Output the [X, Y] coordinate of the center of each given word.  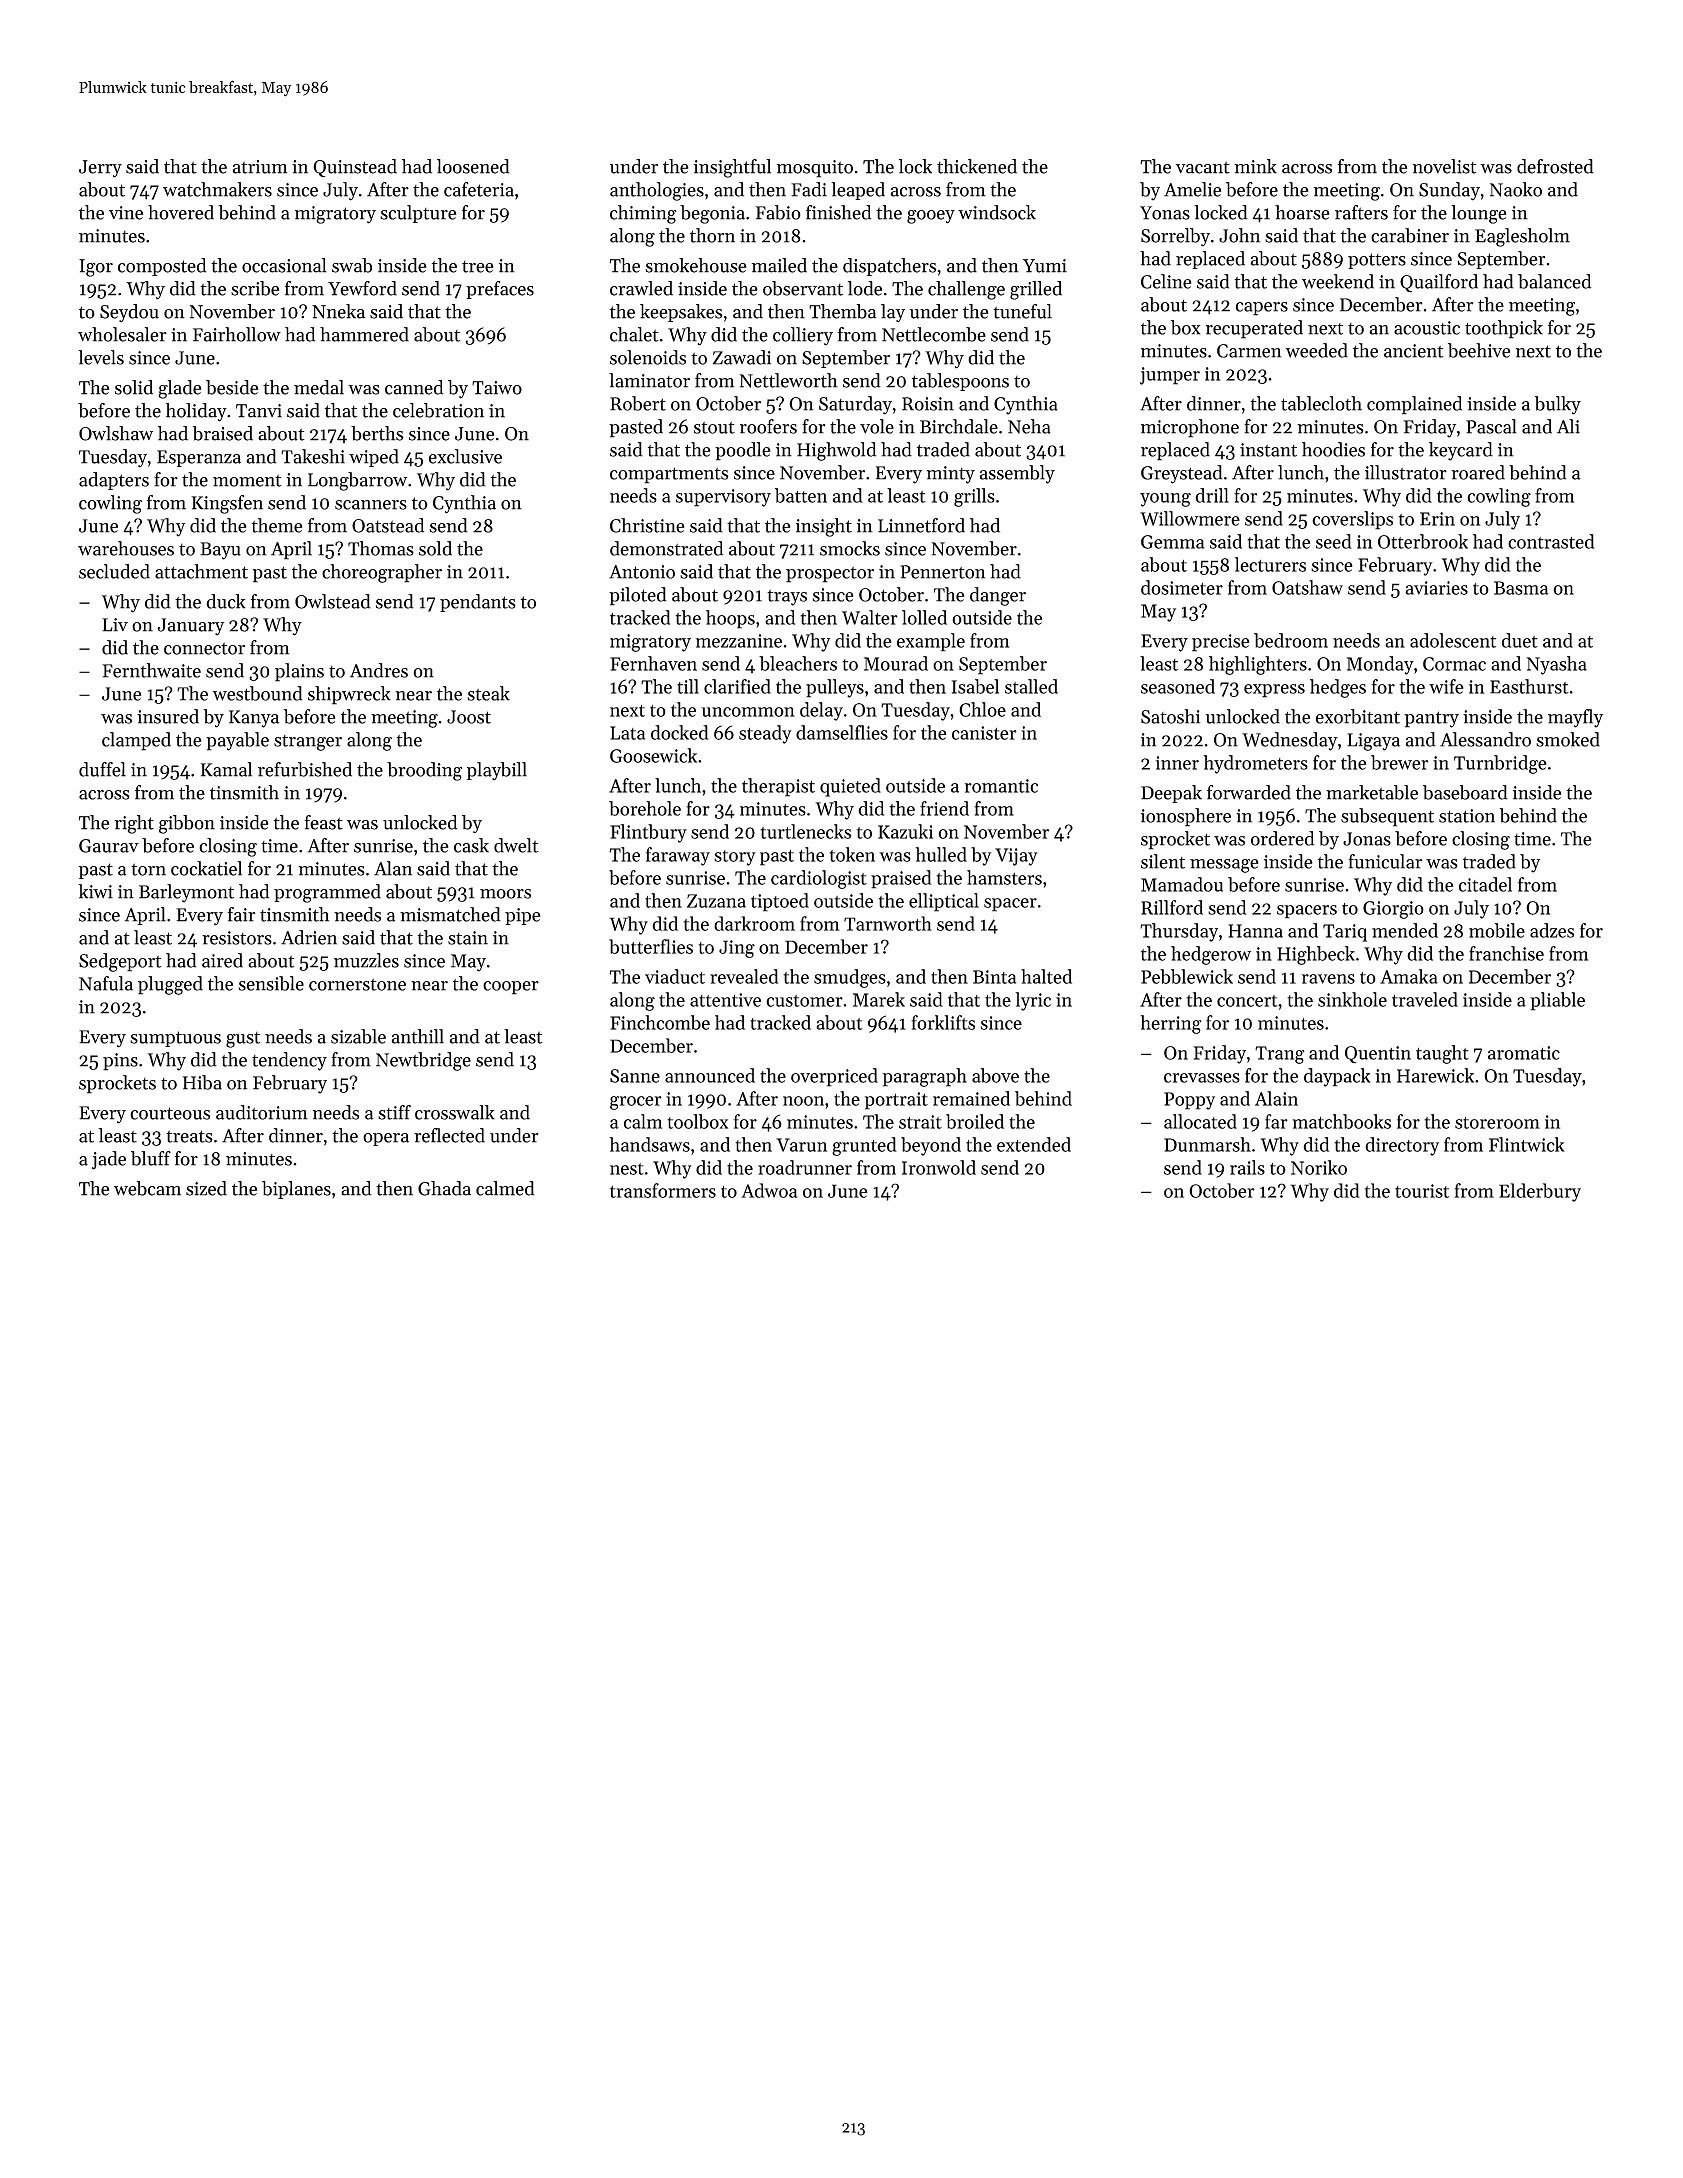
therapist [778, 787]
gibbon [187, 824]
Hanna [1255, 931]
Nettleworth [788, 380]
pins [120, 1062]
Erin [1437, 519]
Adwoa [769, 1190]
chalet [634, 334]
